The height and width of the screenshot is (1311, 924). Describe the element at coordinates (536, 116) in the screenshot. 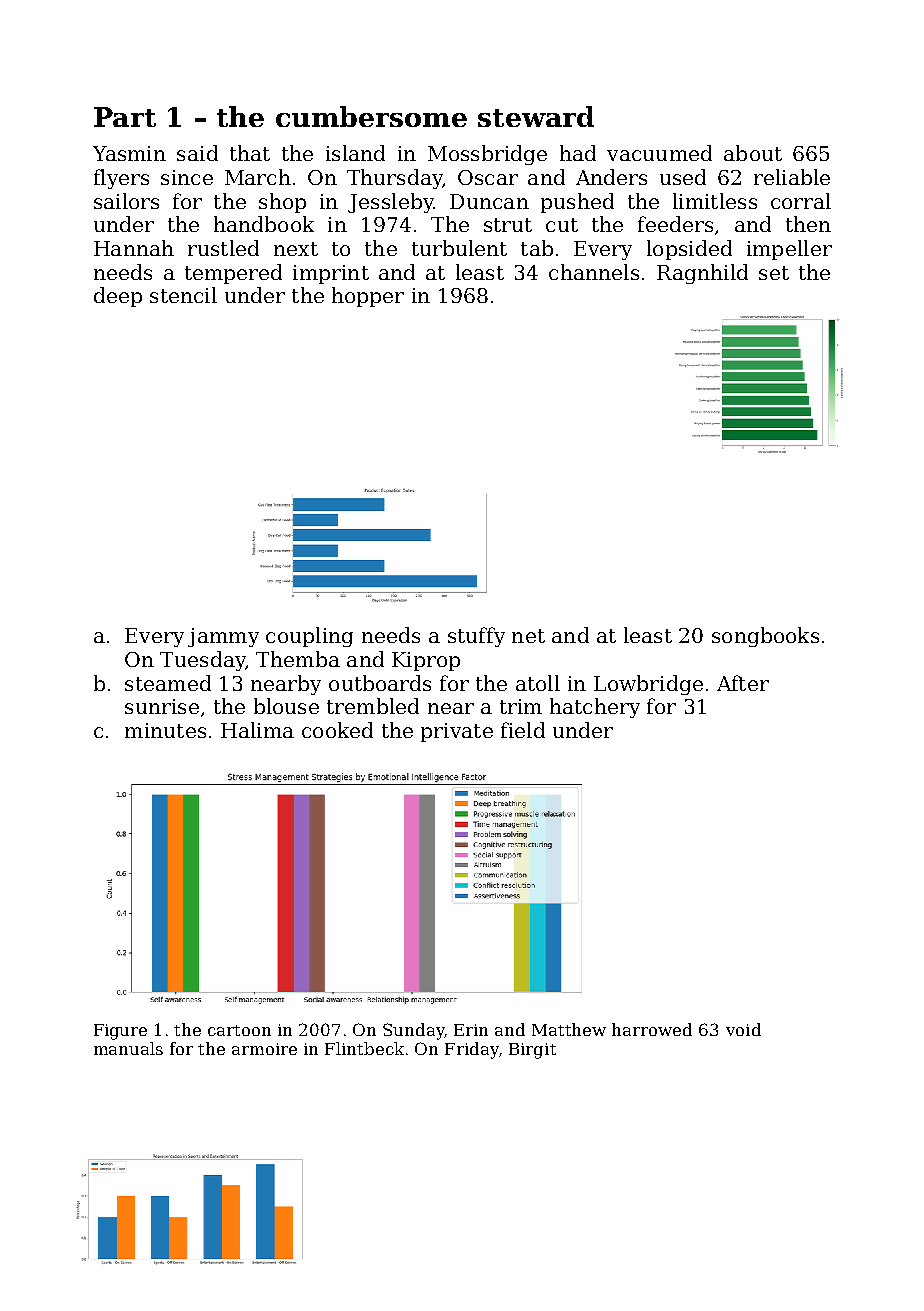

I see `steward` at that location.
